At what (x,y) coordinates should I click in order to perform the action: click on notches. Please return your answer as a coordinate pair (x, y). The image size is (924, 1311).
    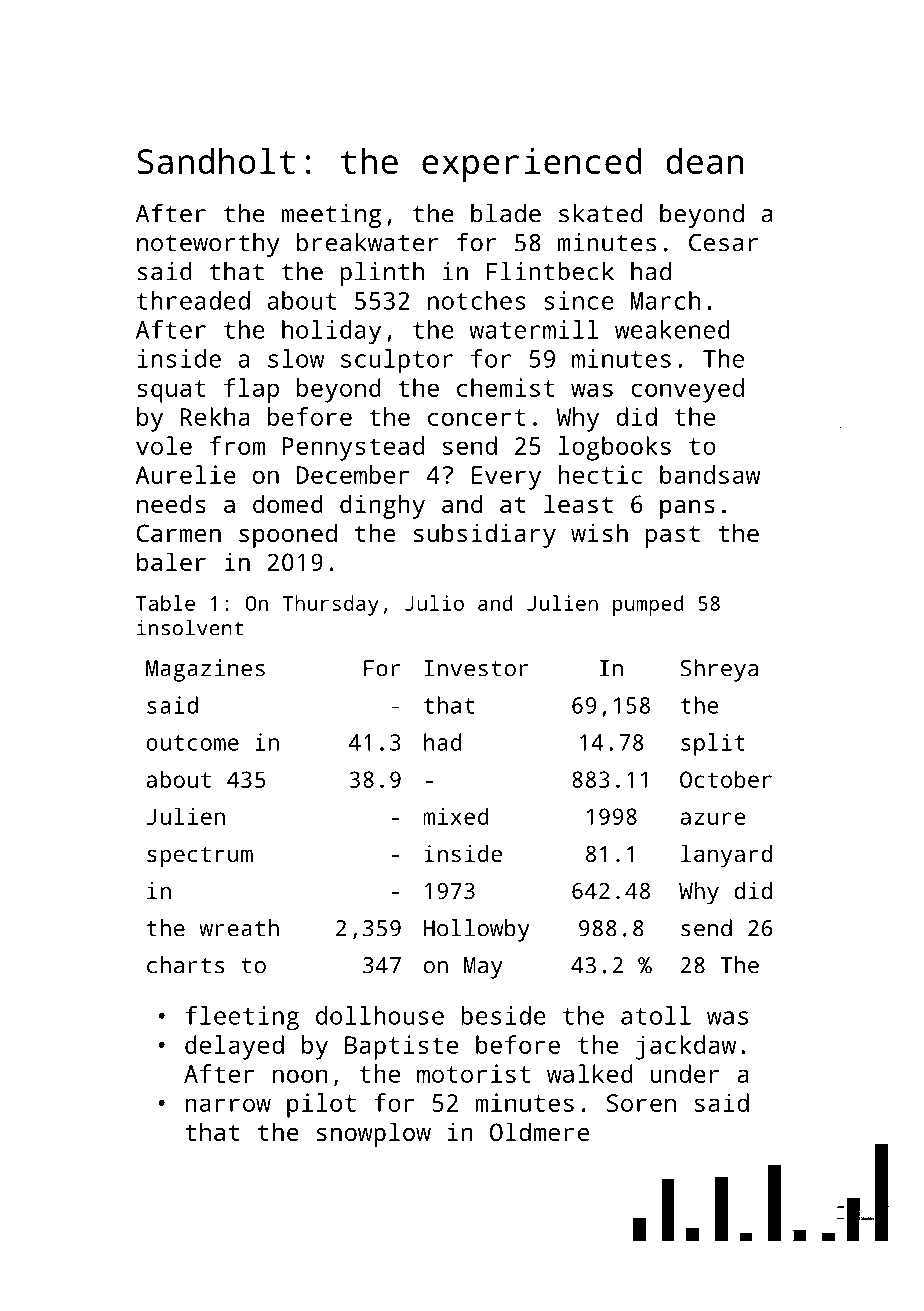
    Looking at the image, I should click on (477, 300).
